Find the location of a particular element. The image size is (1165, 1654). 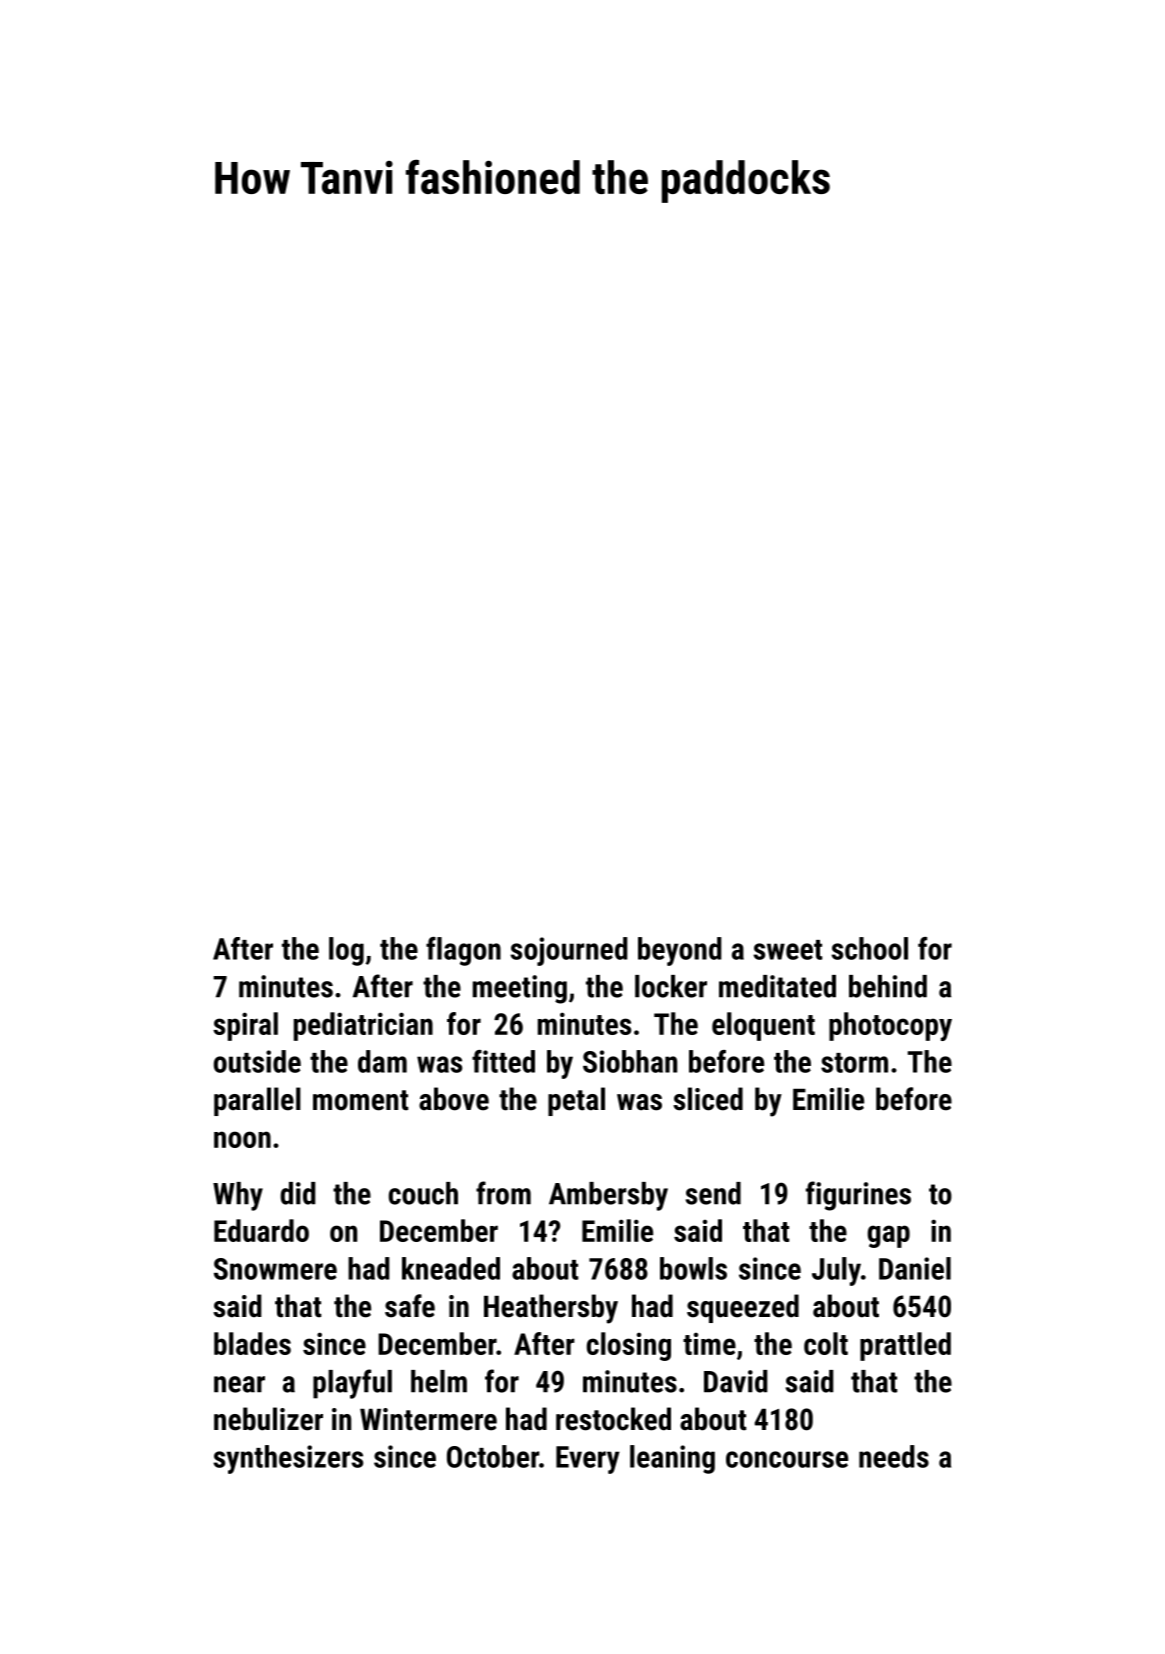

synthesizers is located at coordinates (288, 1459).
